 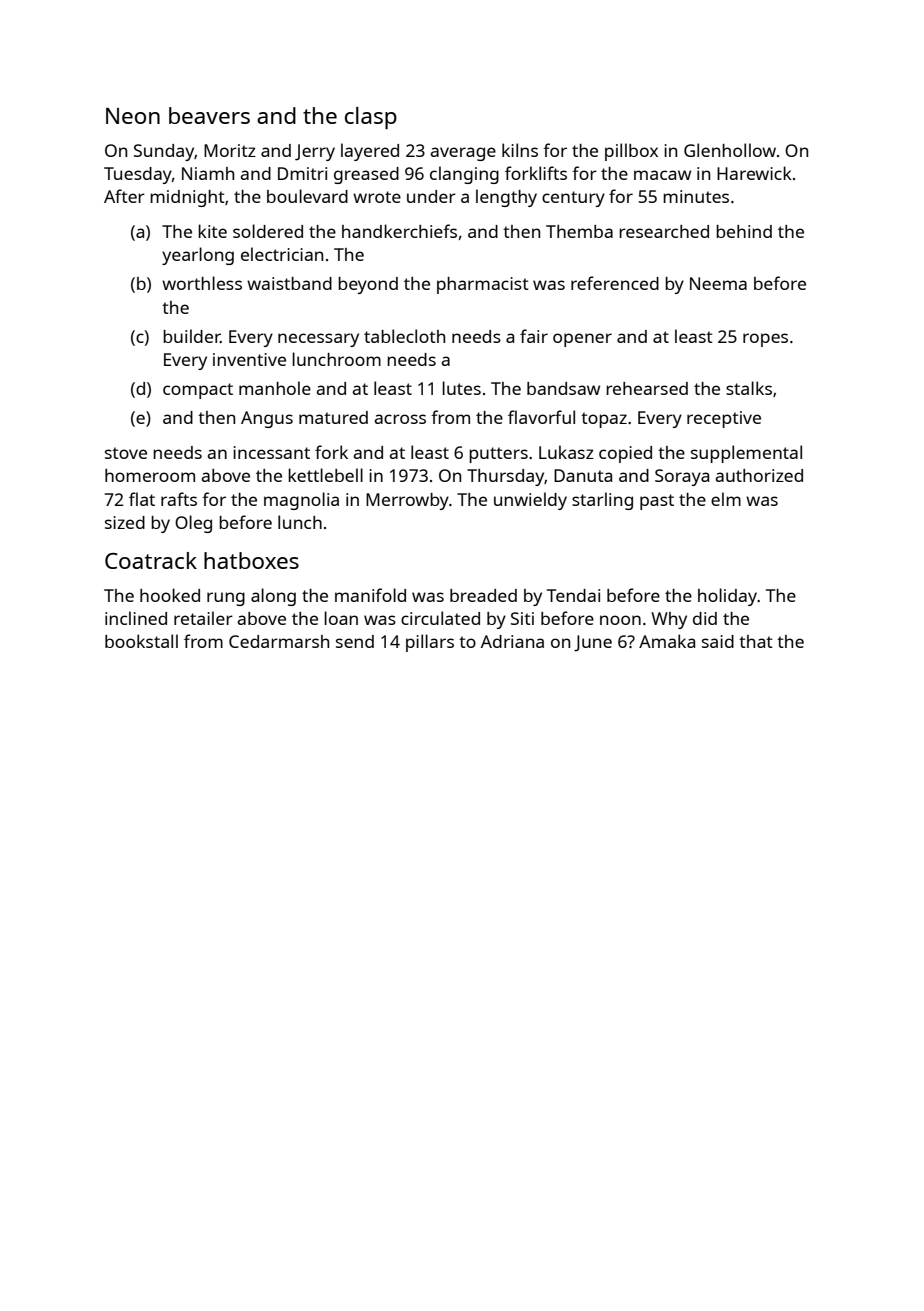 What do you see at coordinates (191, 336) in the screenshot?
I see `builder` at bounding box center [191, 336].
